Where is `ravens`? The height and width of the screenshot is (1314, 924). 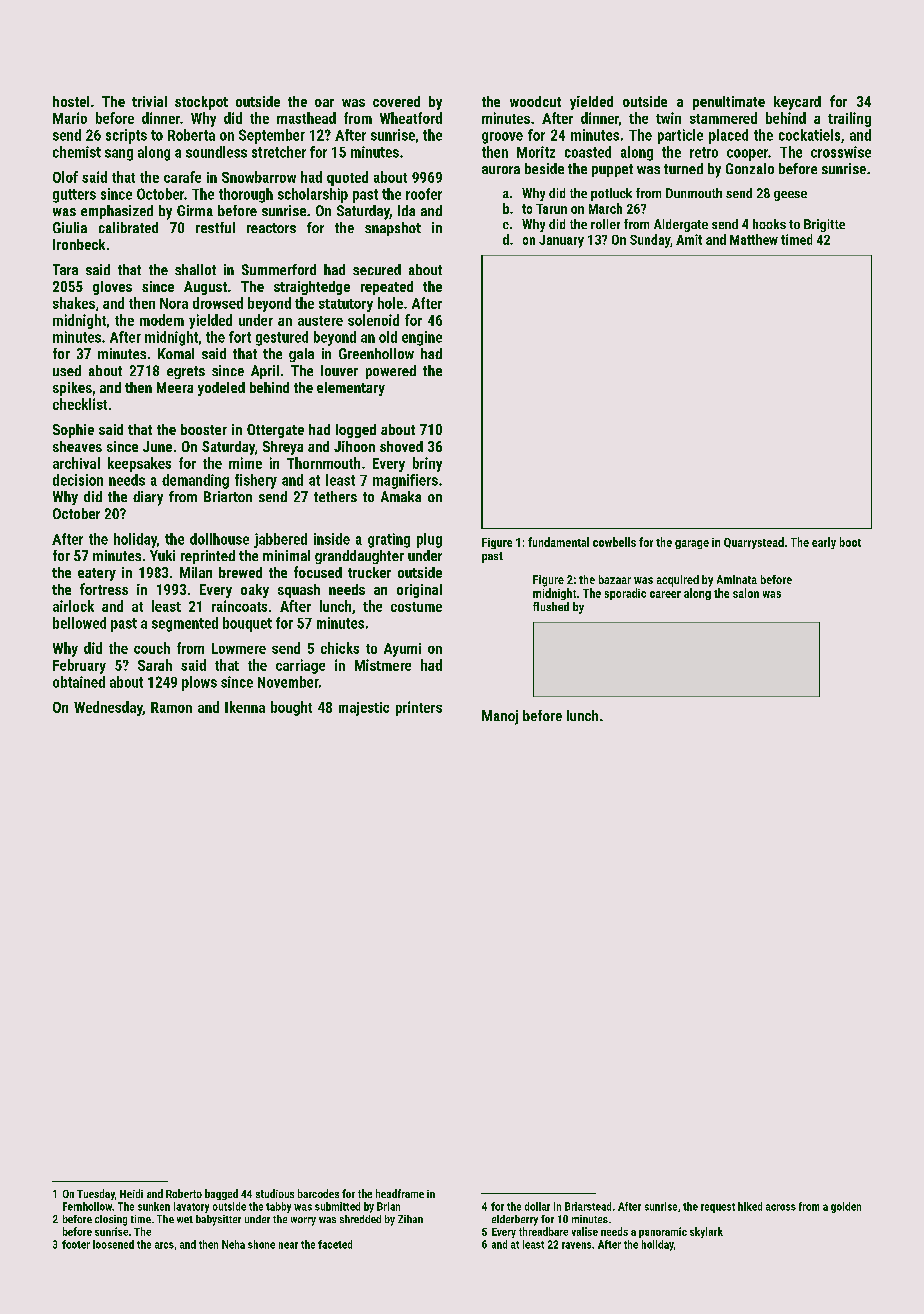 ravens is located at coordinates (576, 1245).
